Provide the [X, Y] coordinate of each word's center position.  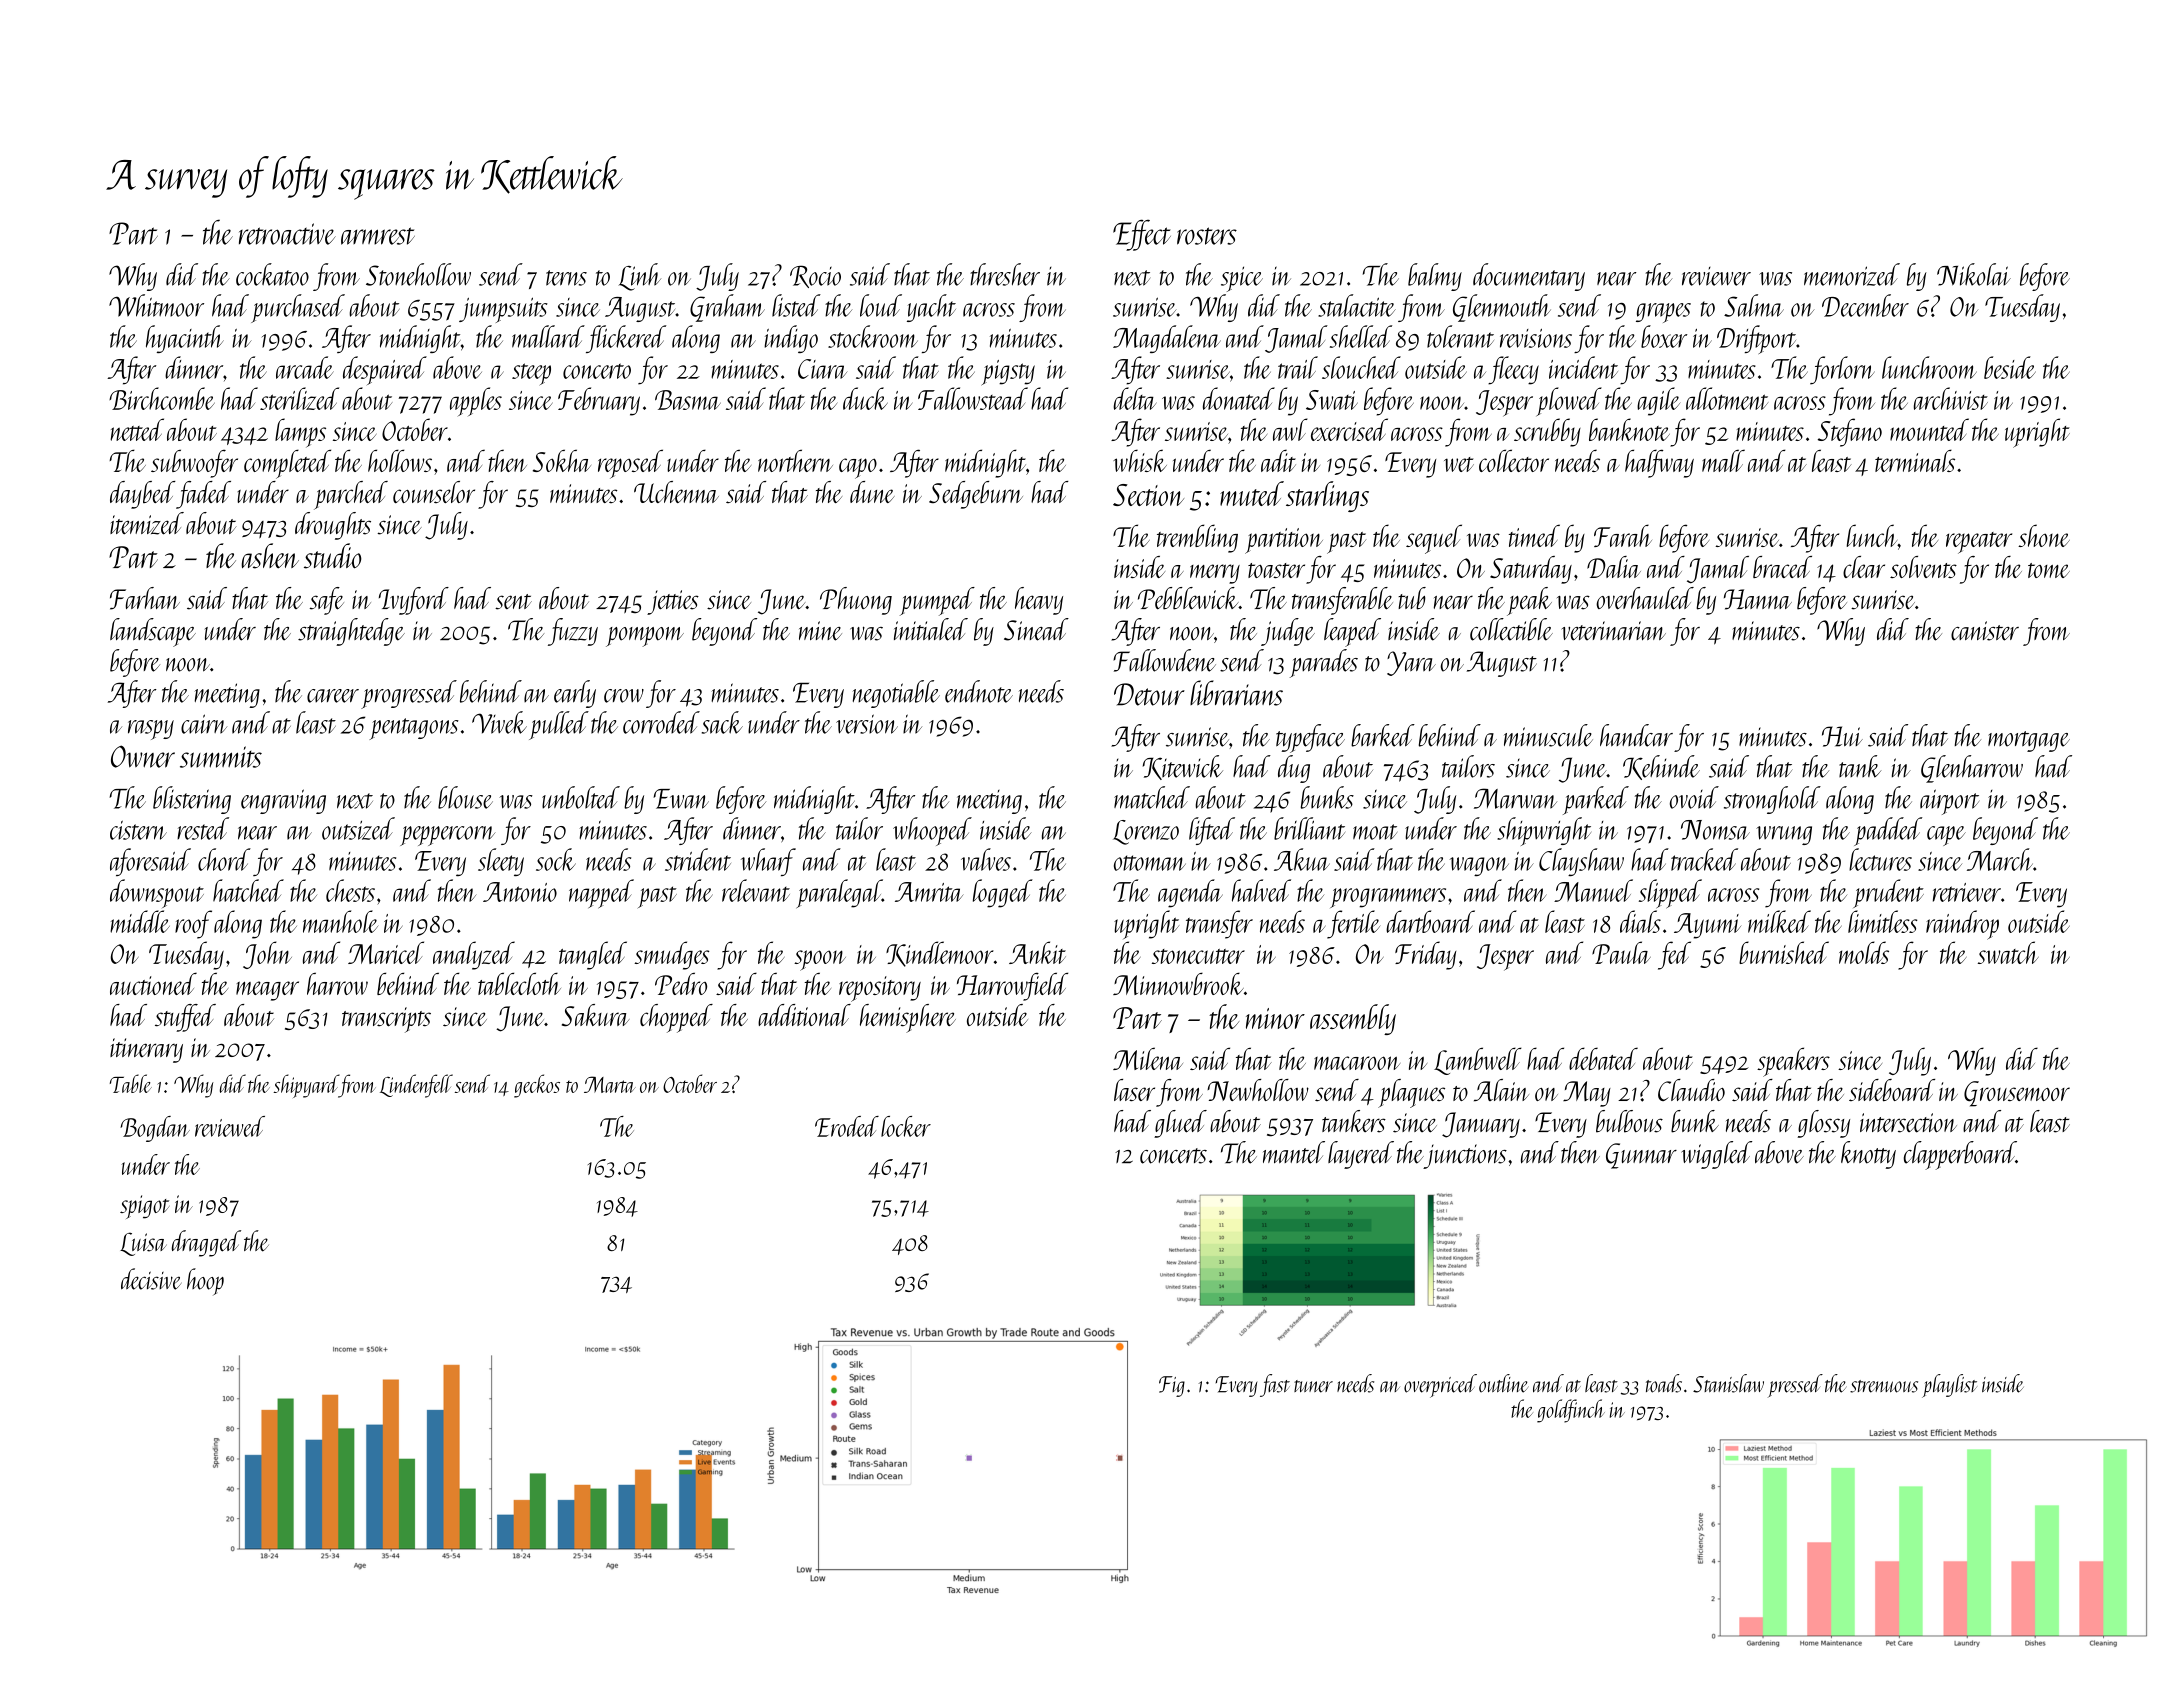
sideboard [1892, 1090]
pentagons [414, 729]
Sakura [595, 1015]
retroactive [287, 234]
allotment [1727, 398]
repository [880, 989]
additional [804, 1015]
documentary [1529, 277]
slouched [1361, 367]
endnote [979, 691]
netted [137, 429]
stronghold [1772, 800]
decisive [151, 1279]
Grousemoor [2017, 1094]
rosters [1207, 236]
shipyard [306, 1086]
